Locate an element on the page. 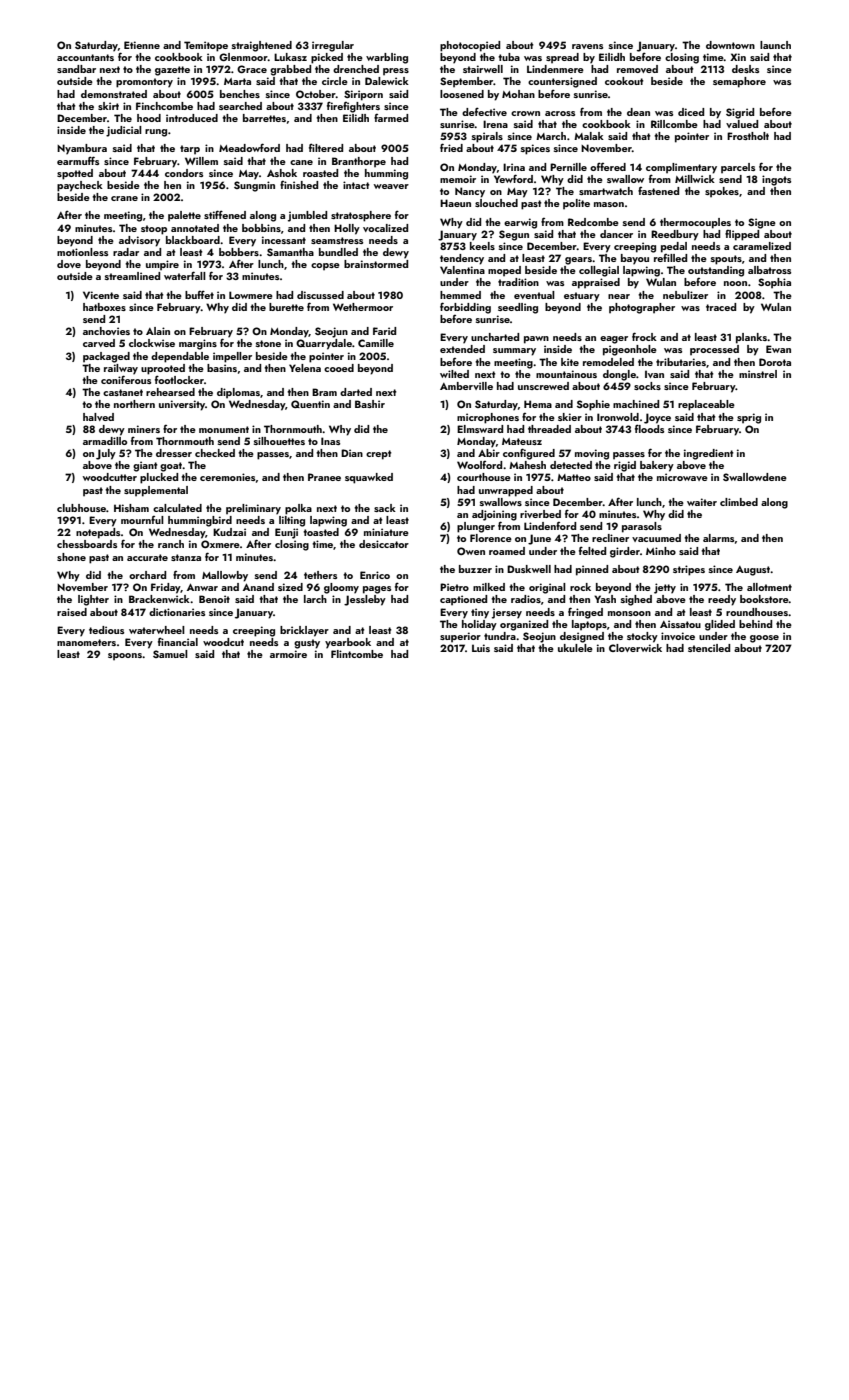  financial is located at coordinates (178, 641).
